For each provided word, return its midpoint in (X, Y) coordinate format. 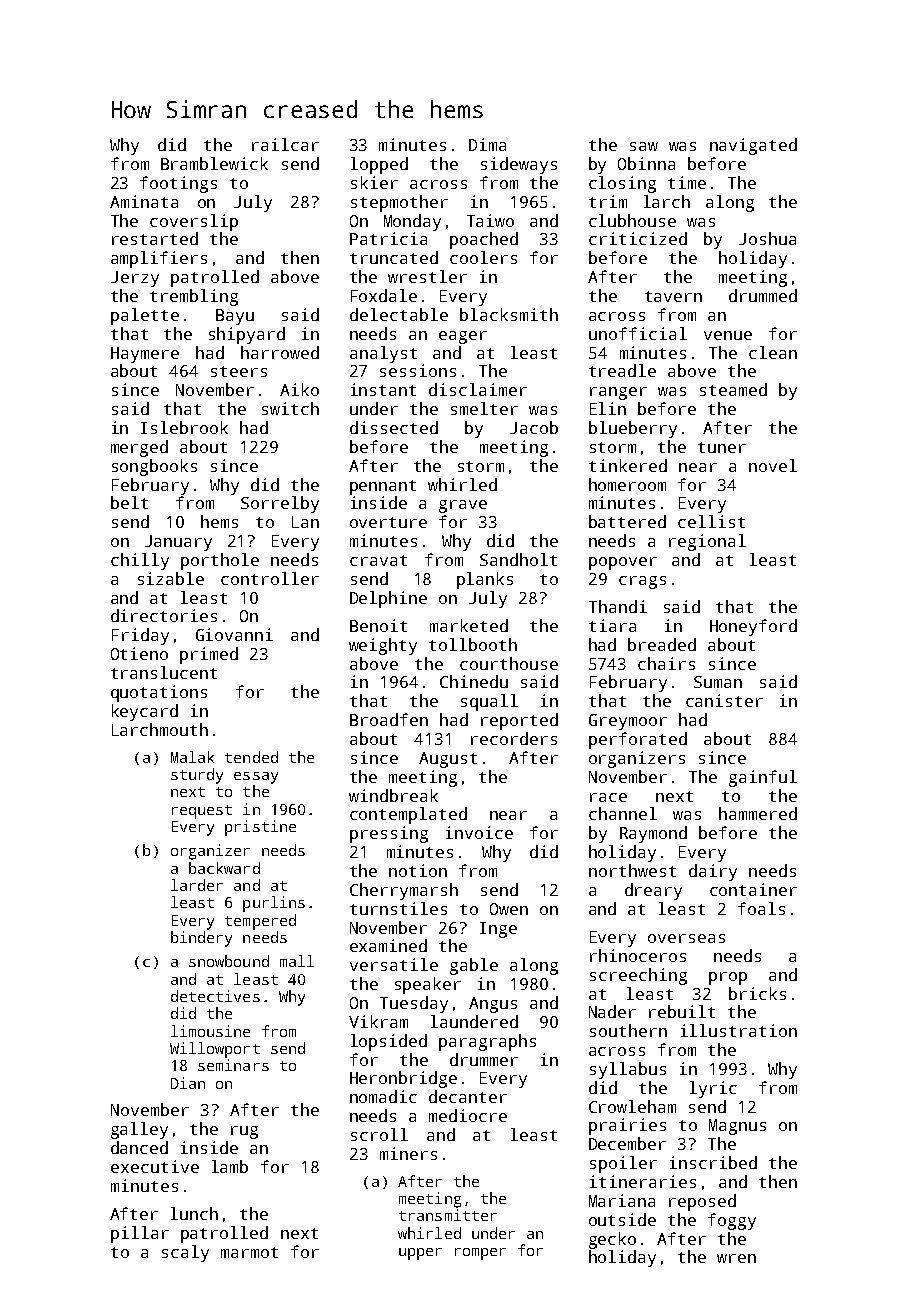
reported (519, 721)
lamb (230, 1166)
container (753, 889)
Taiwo (490, 220)
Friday (140, 636)
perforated (638, 740)
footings (178, 184)
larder (197, 885)
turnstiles (398, 908)
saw (644, 146)
